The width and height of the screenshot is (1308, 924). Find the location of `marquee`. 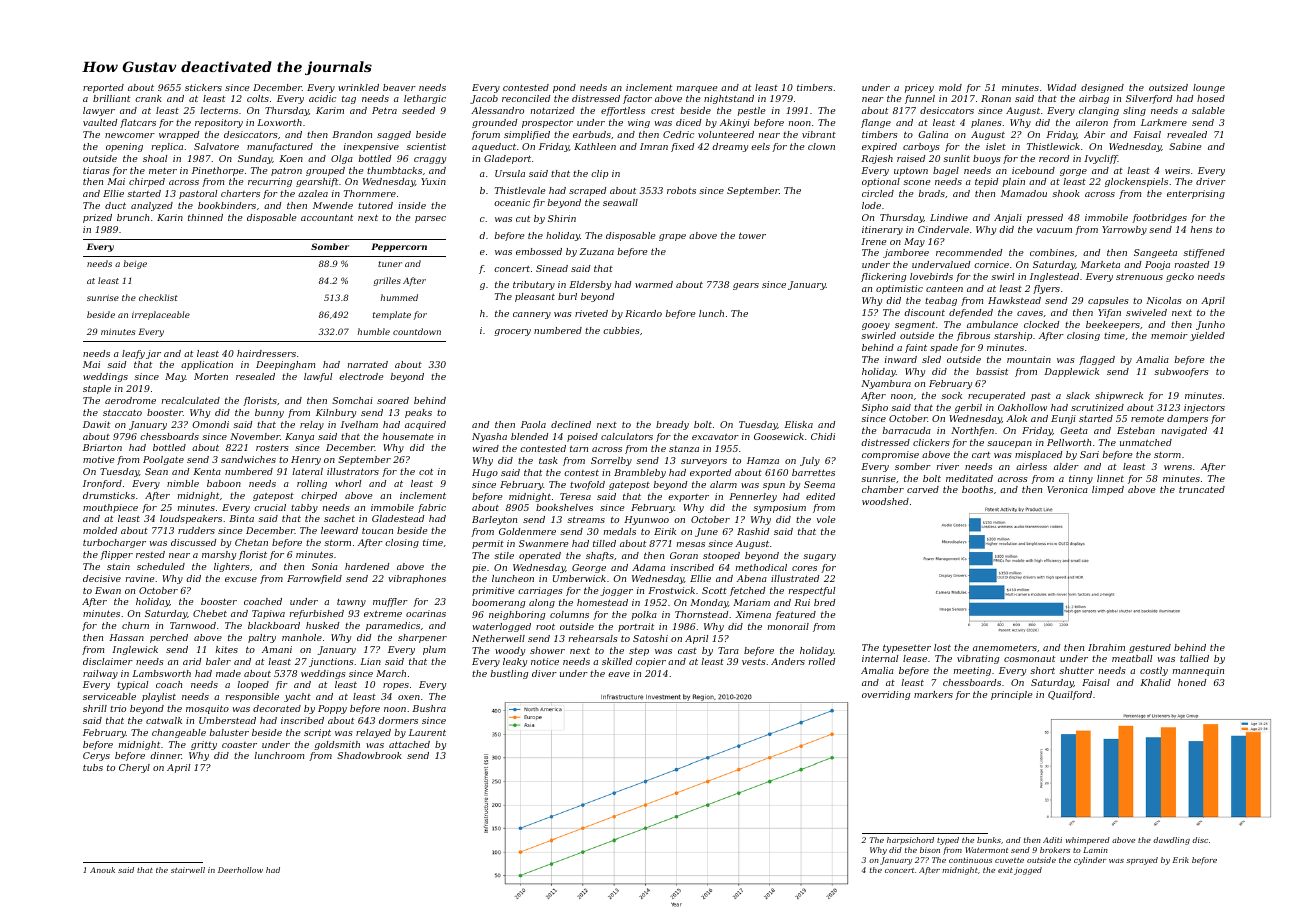

marquee is located at coordinates (697, 89).
